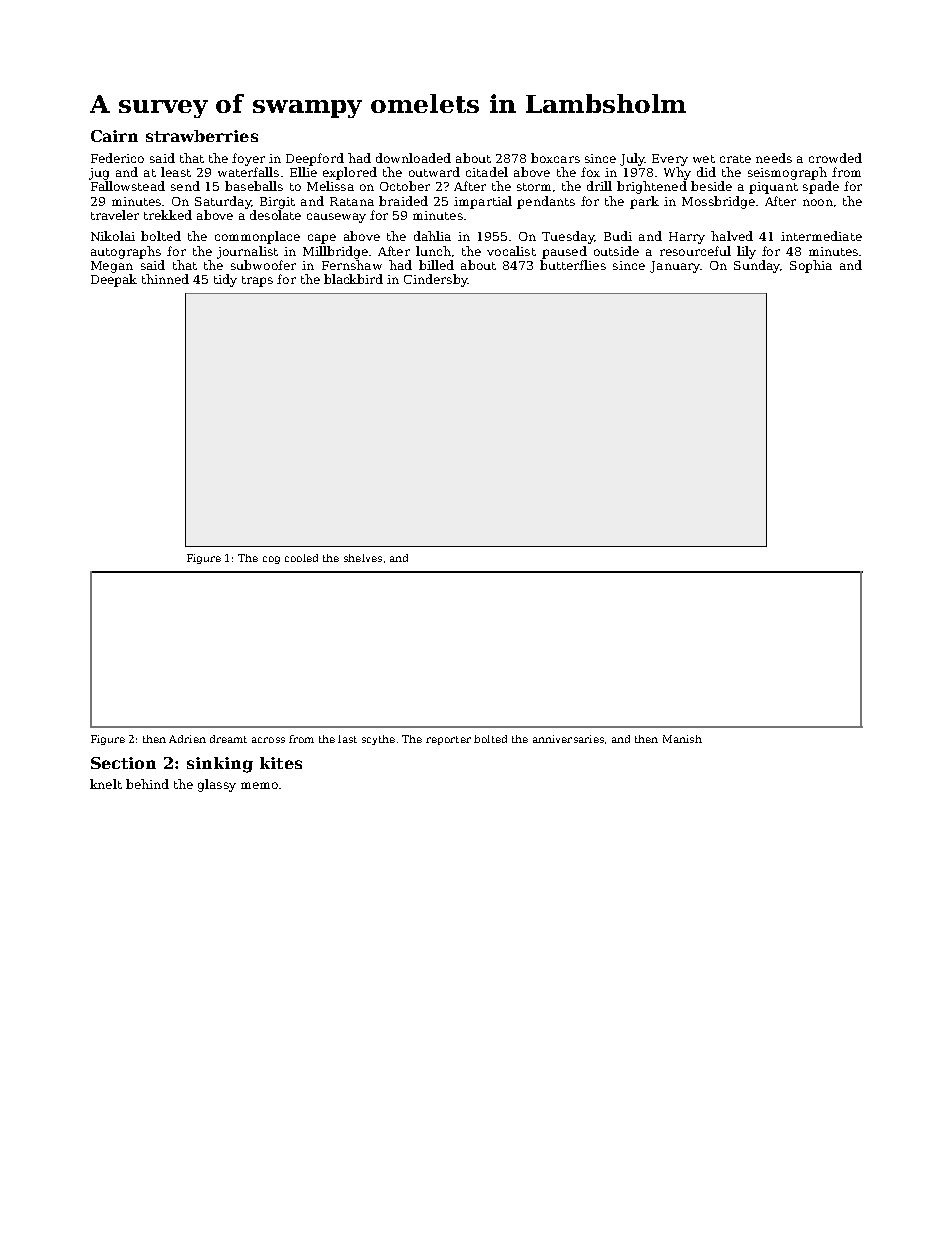 This screenshot has width=952, height=1233. What do you see at coordinates (202, 136) in the screenshot?
I see `strawberries` at bounding box center [202, 136].
